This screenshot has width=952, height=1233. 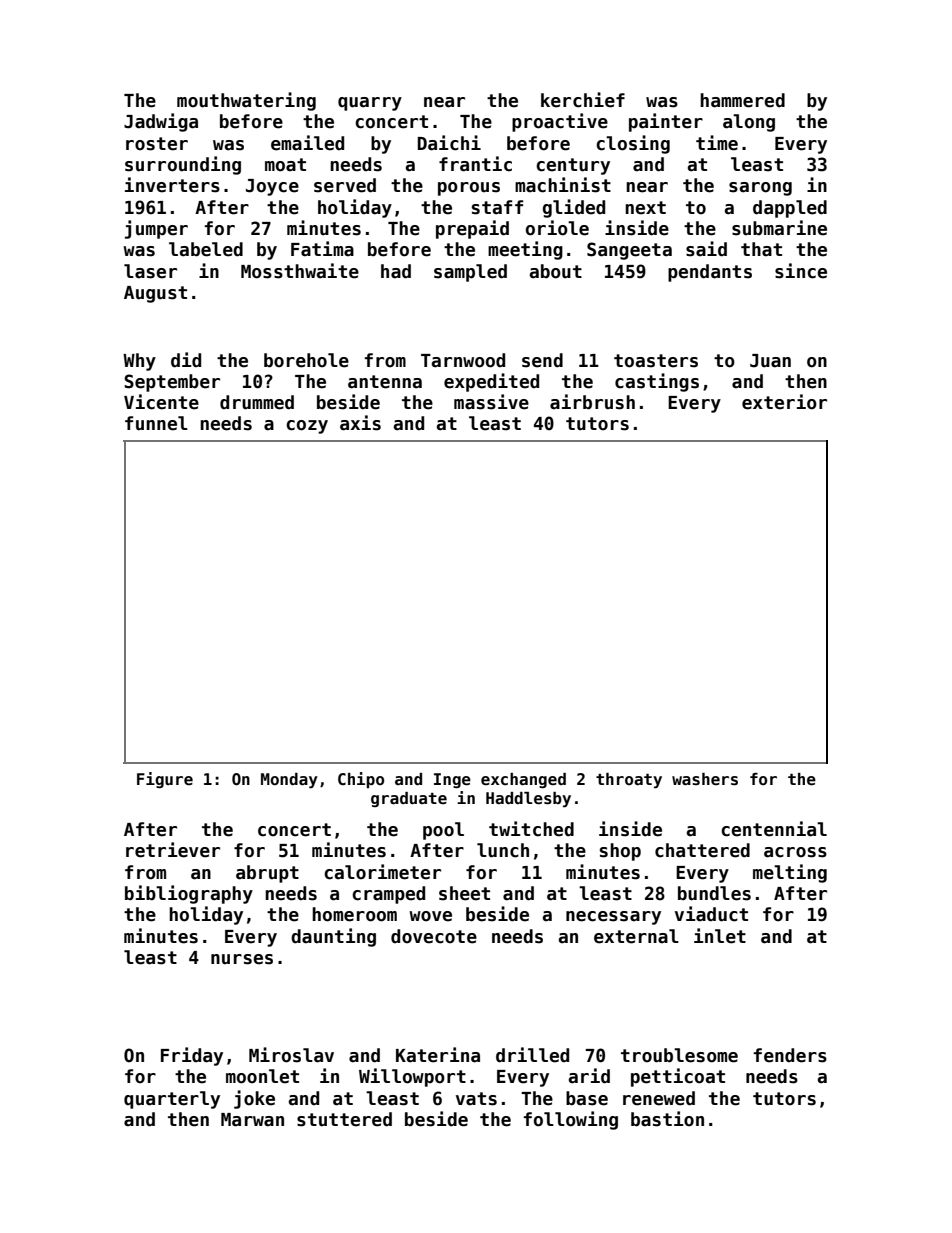 What do you see at coordinates (463, 360) in the screenshot?
I see `Tarnwood` at bounding box center [463, 360].
